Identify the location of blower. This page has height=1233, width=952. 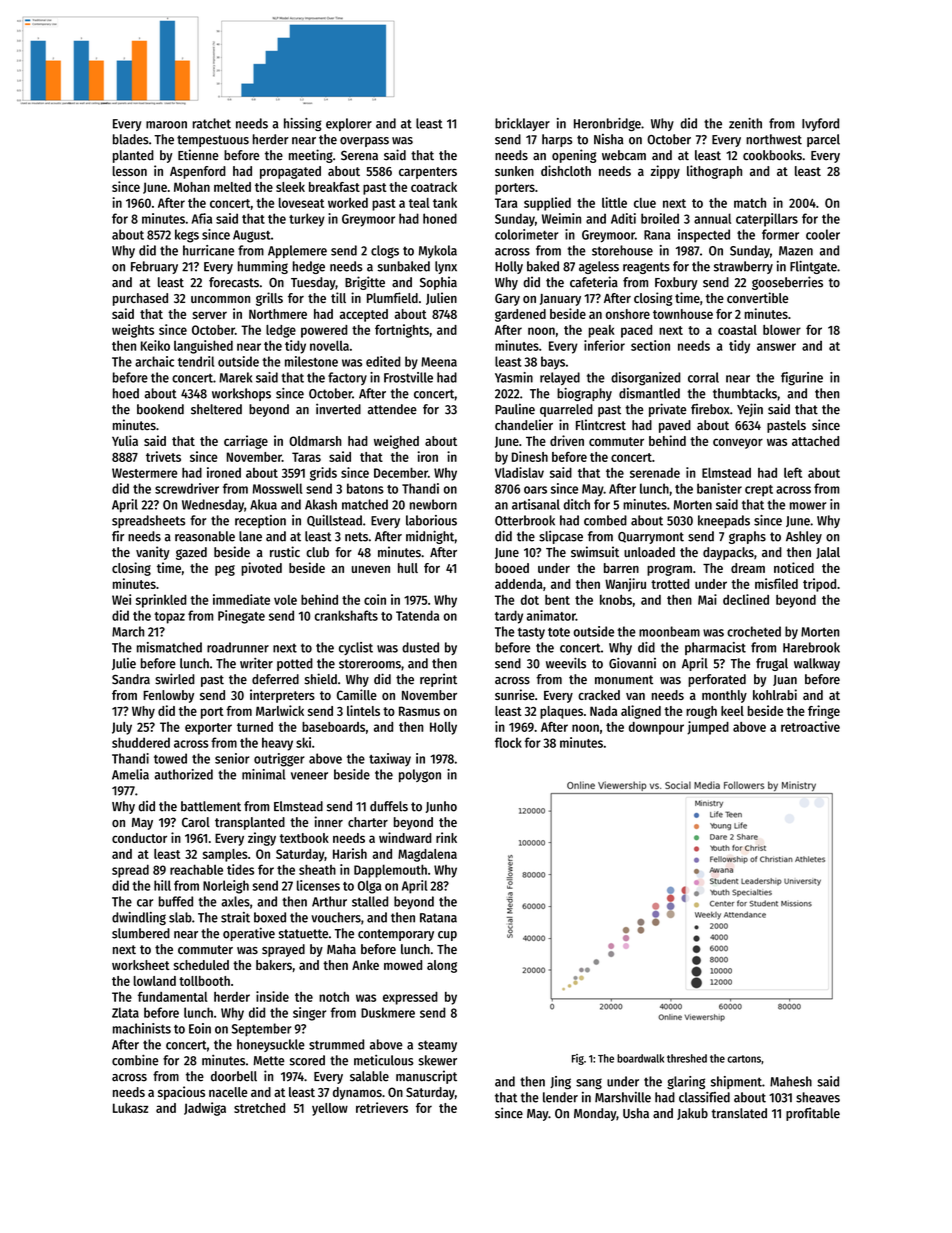
(782, 330).
